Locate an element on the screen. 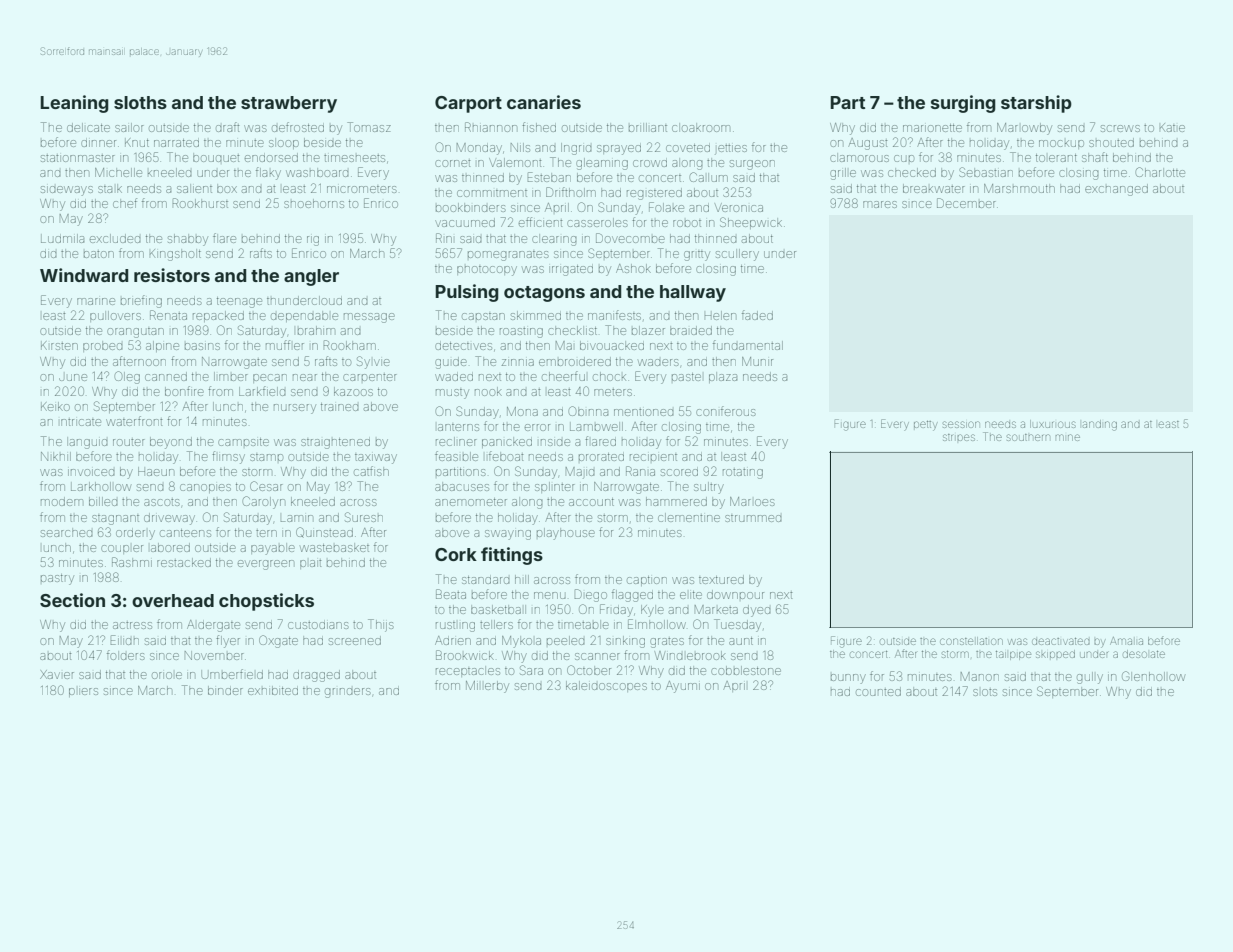 The image size is (1233, 952). constellation is located at coordinates (971, 641).
